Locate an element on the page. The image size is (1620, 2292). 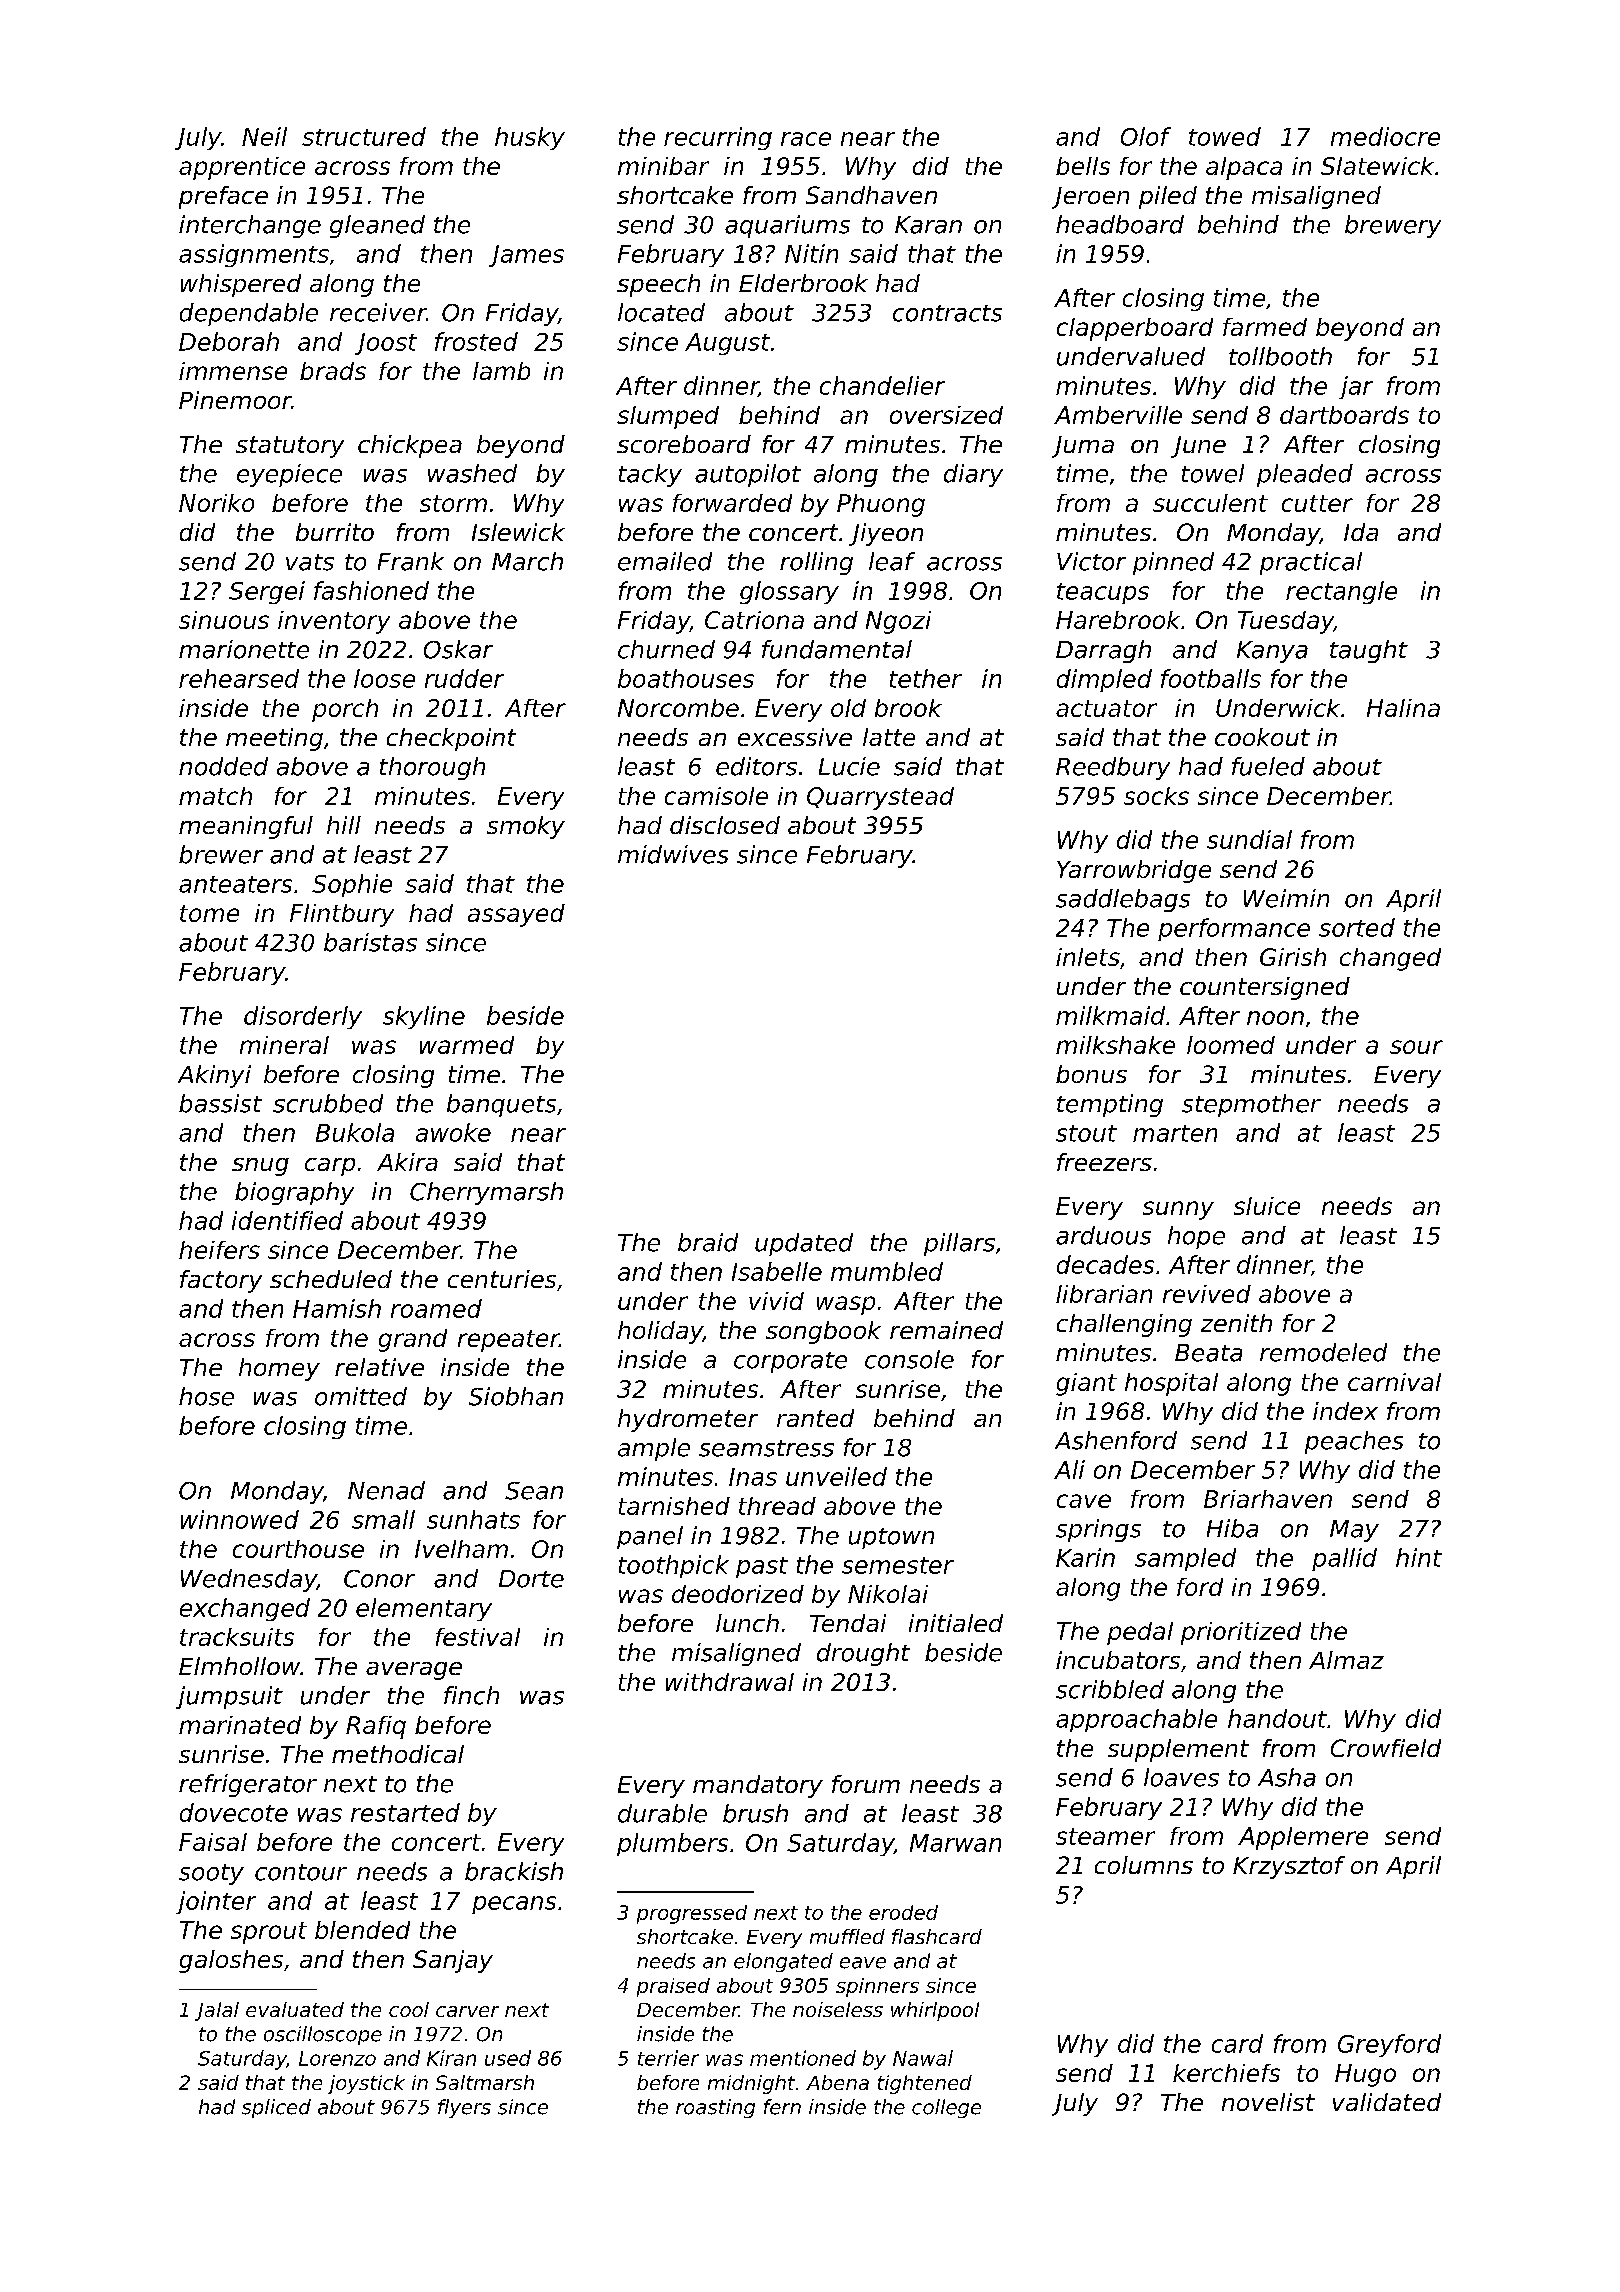
Nitin is located at coordinates (811, 253).
